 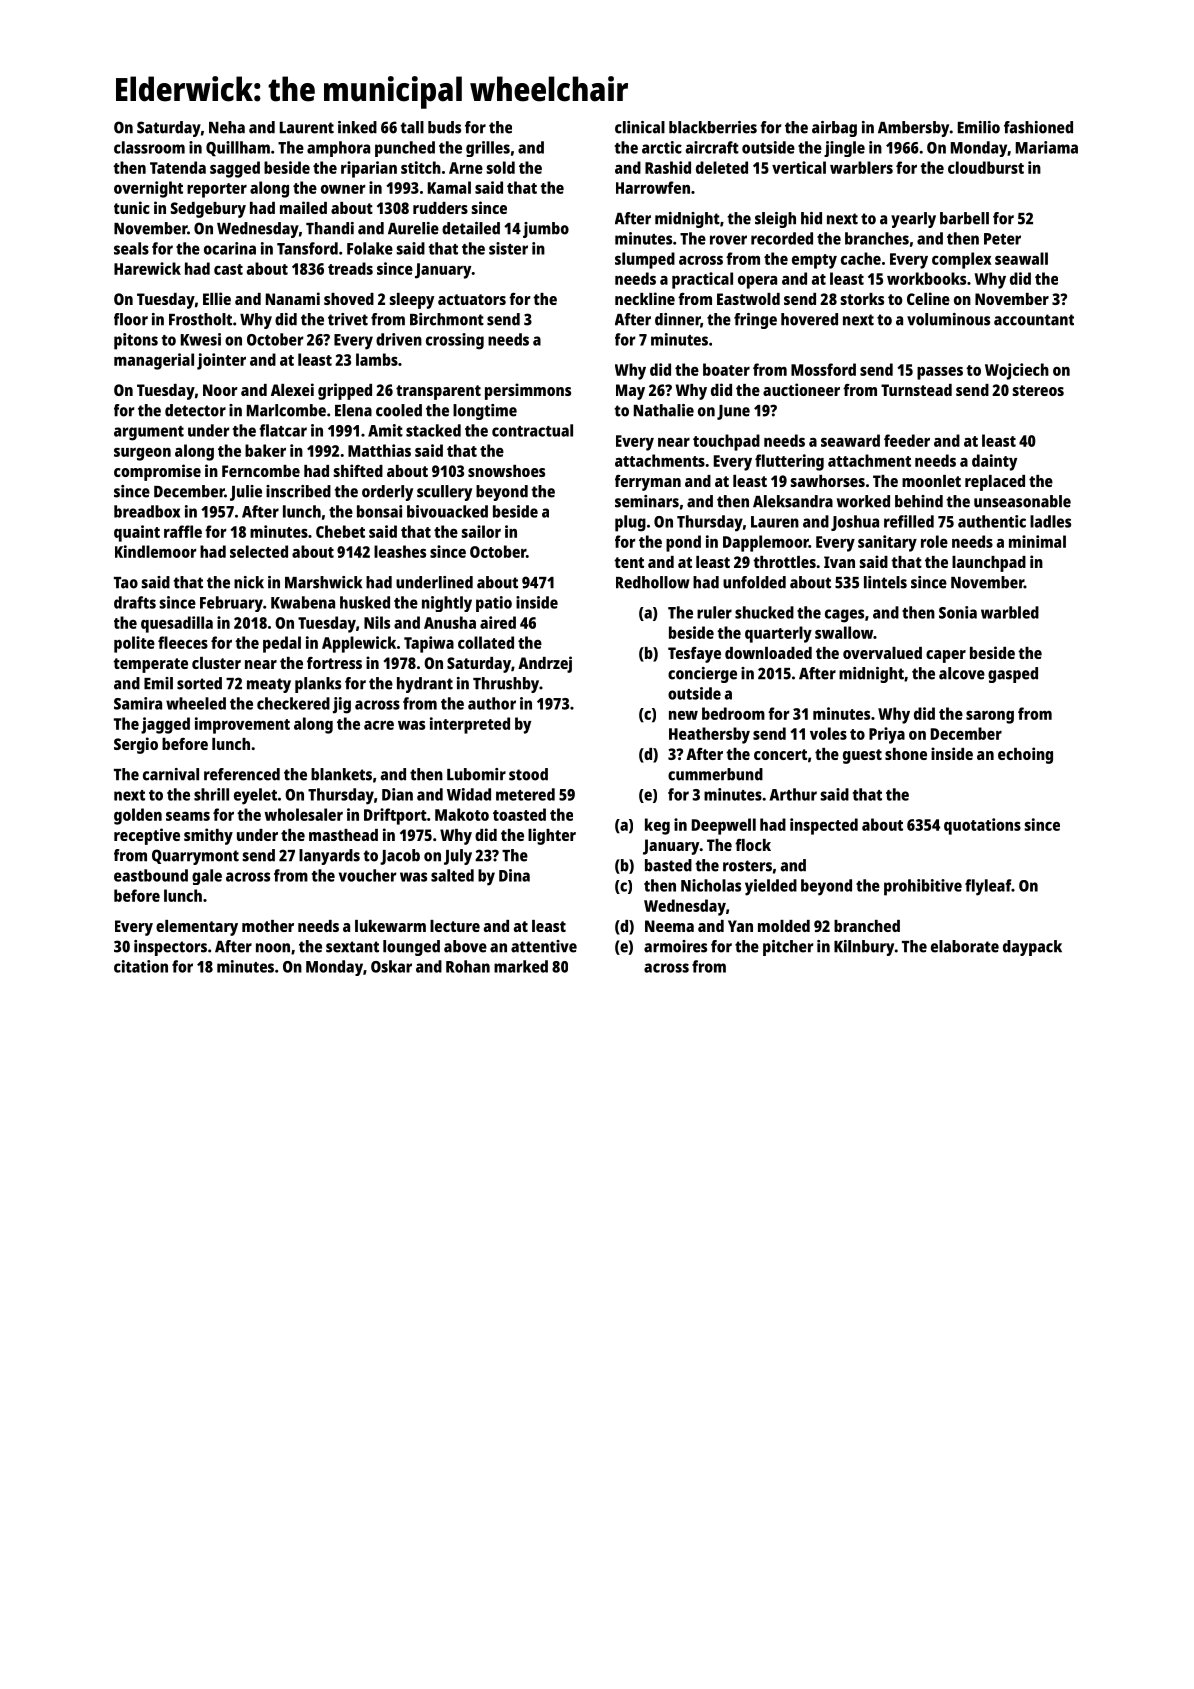 I want to click on Kilnbury, so click(x=864, y=948).
